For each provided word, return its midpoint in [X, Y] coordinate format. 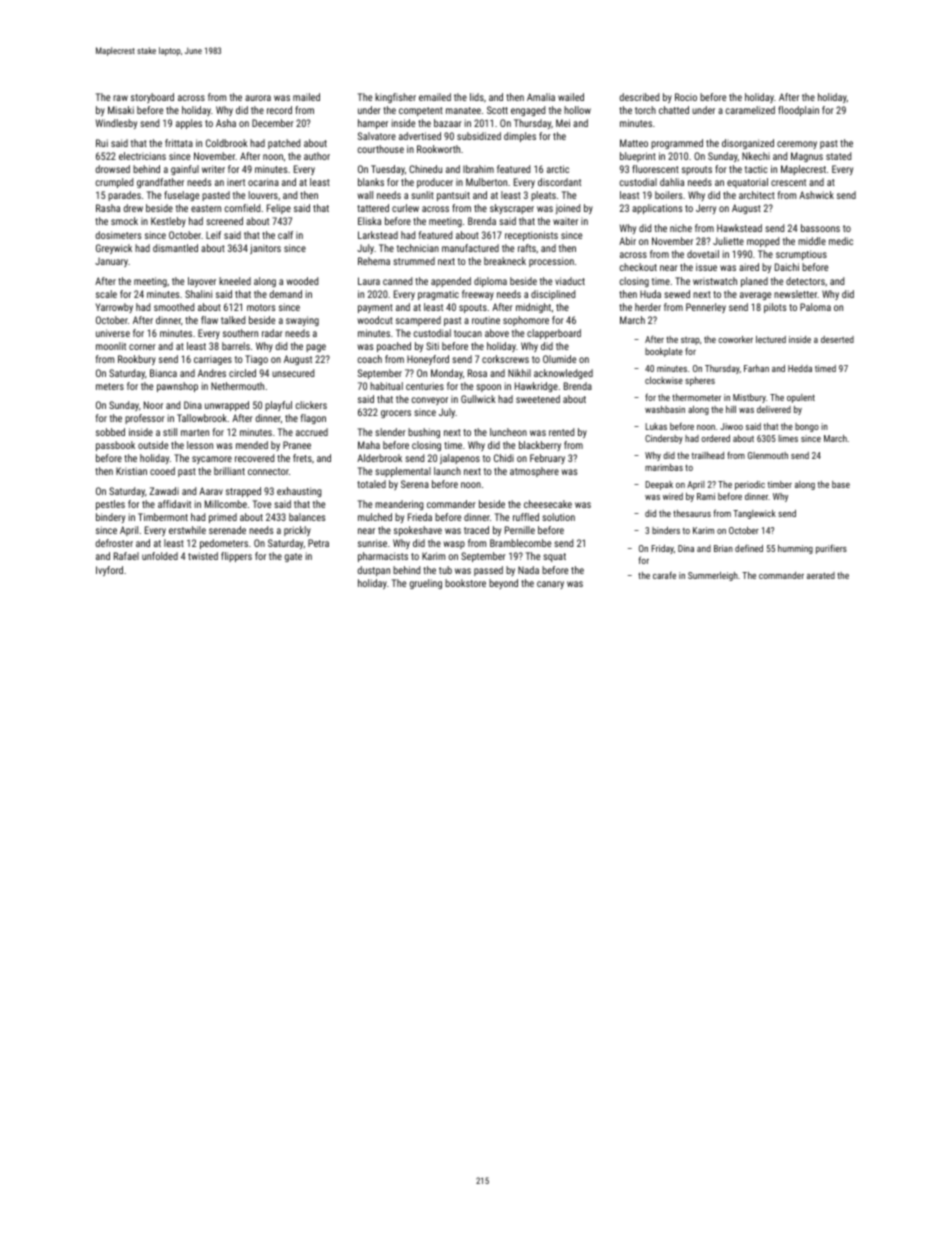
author [317, 156]
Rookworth [438, 149]
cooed [162, 471]
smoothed [174, 307]
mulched [375, 517]
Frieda [420, 517]
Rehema [374, 261]
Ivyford [109, 571]
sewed [677, 294]
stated [838, 156]
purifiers [831, 549]
